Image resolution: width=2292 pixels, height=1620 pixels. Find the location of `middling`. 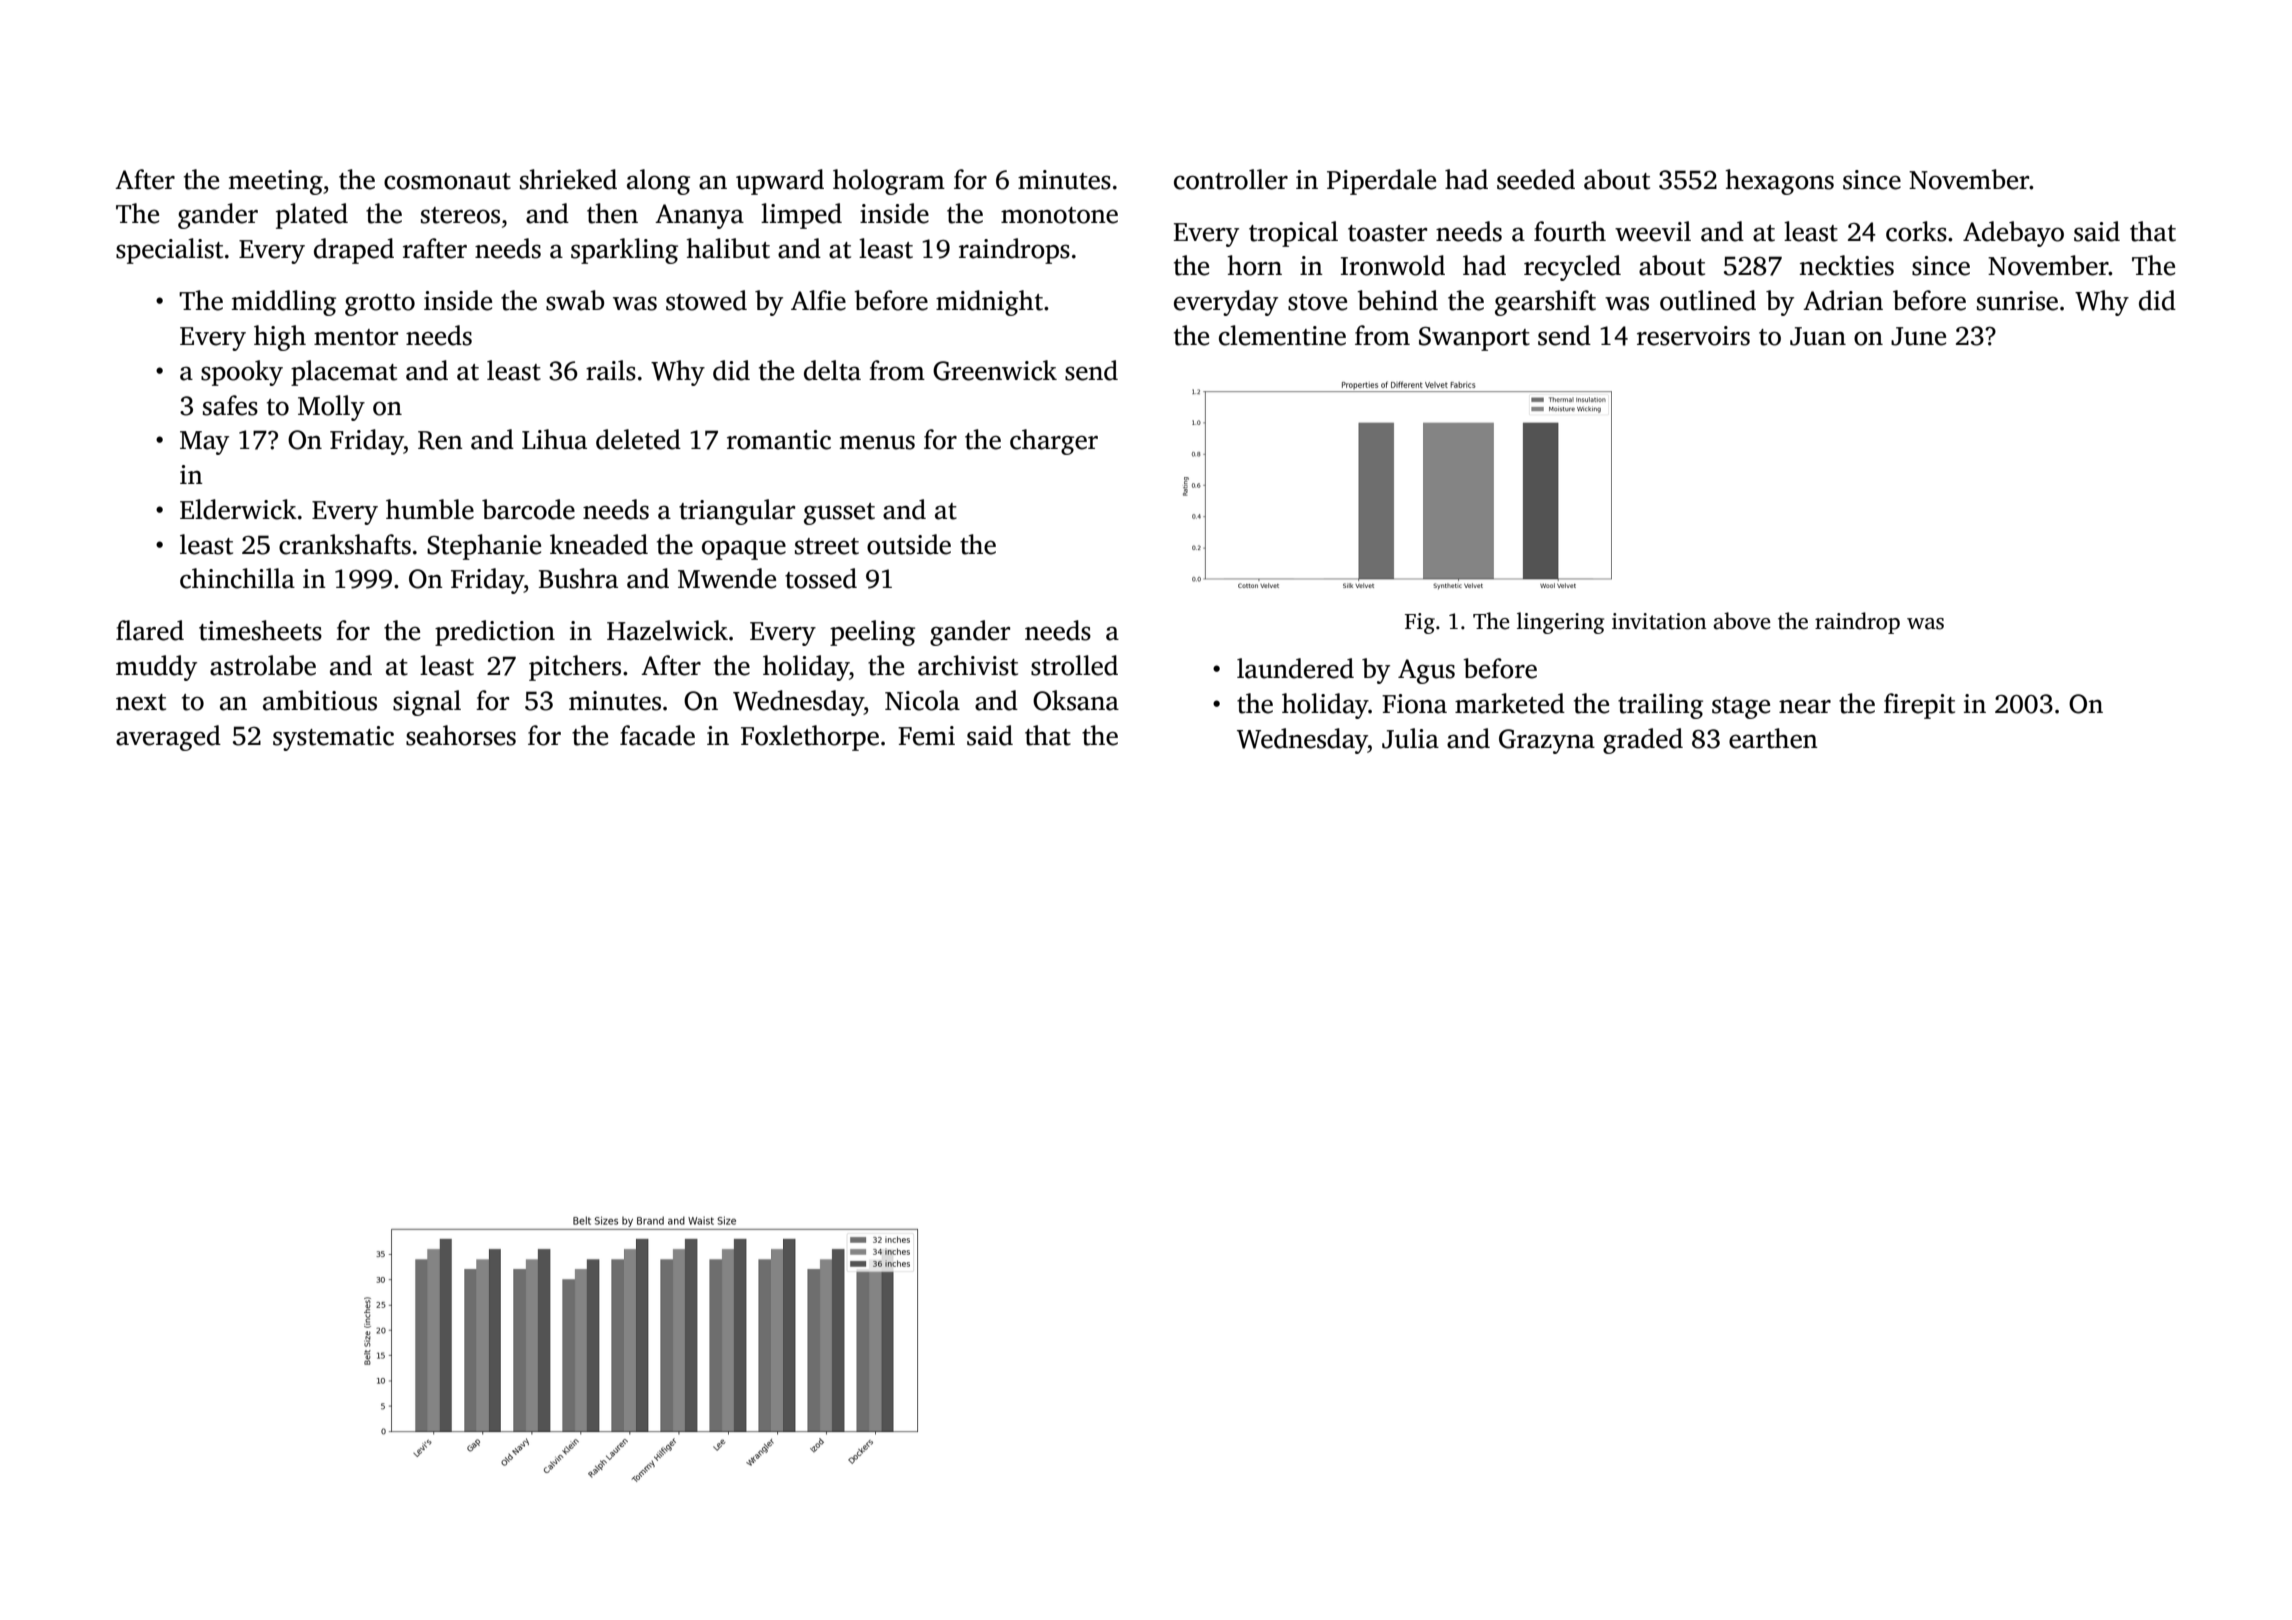

middling is located at coordinates (284, 303).
